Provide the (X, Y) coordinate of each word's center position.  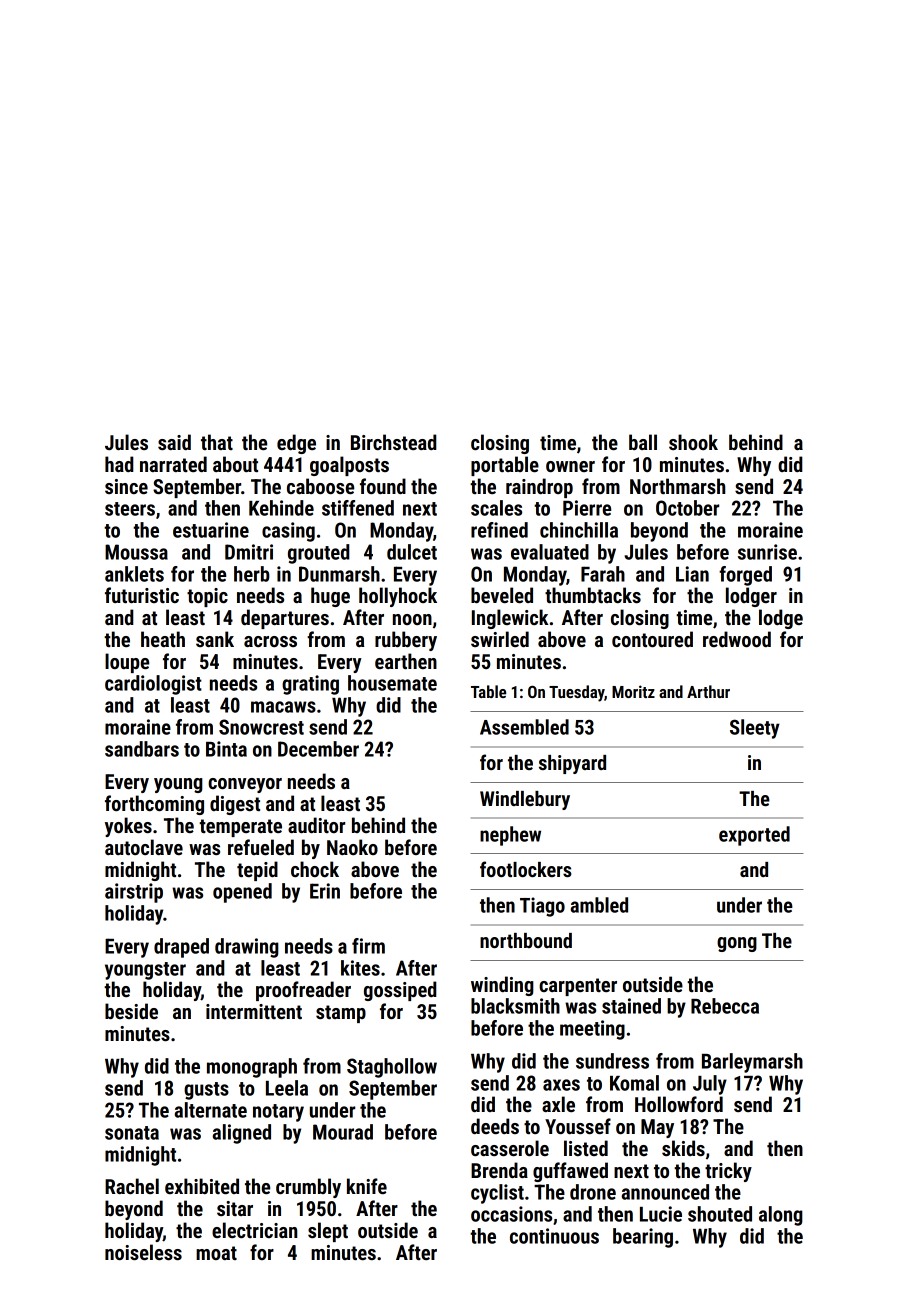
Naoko (352, 847)
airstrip (134, 893)
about (235, 464)
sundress (612, 1061)
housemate (392, 683)
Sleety (755, 729)
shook (693, 442)
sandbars (142, 749)
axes (561, 1085)
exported (754, 836)
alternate (210, 1110)
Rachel (132, 1186)
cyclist (497, 1194)
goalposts (349, 466)
